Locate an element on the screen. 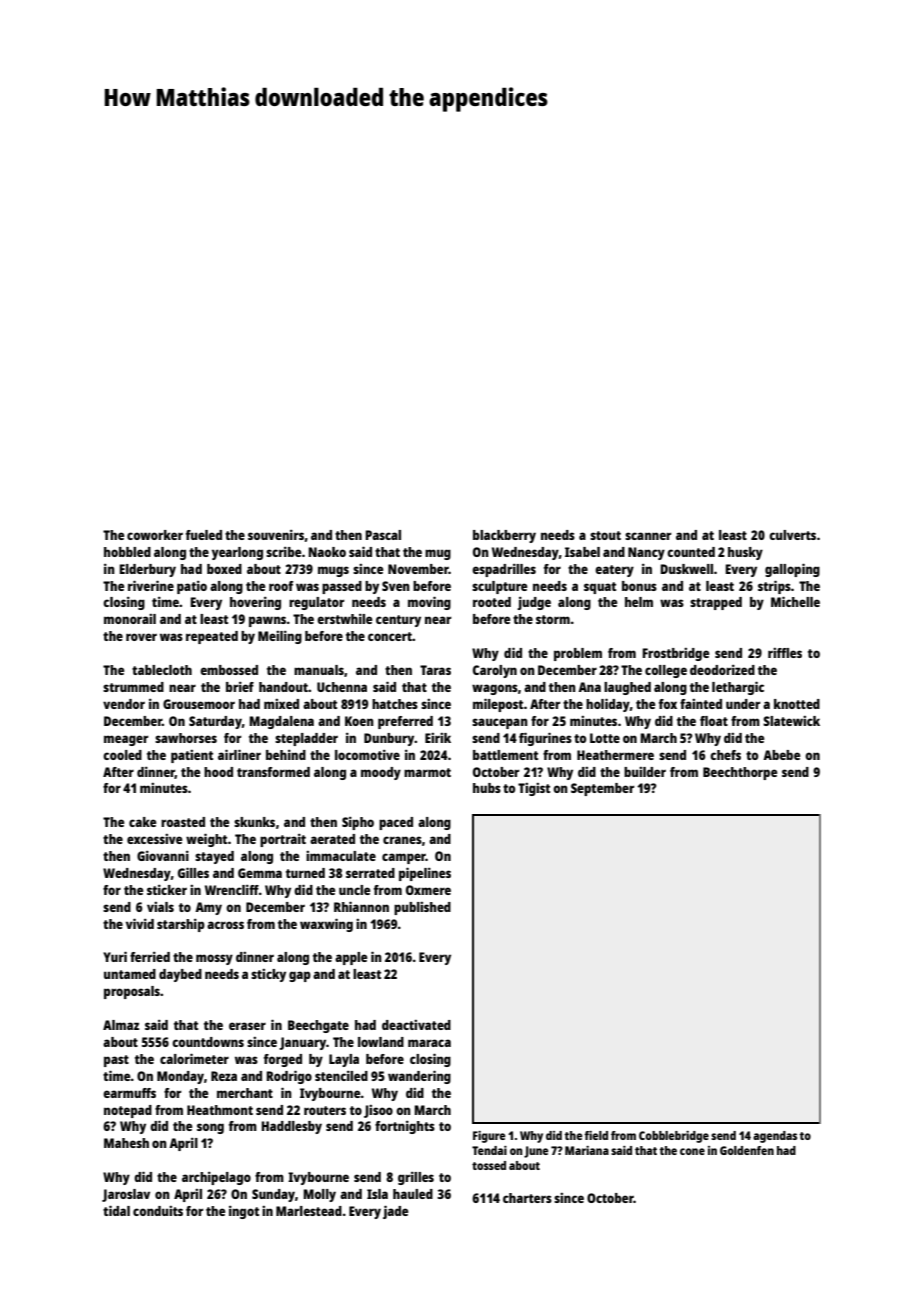  fortnights is located at coordinates (405, 1127).
